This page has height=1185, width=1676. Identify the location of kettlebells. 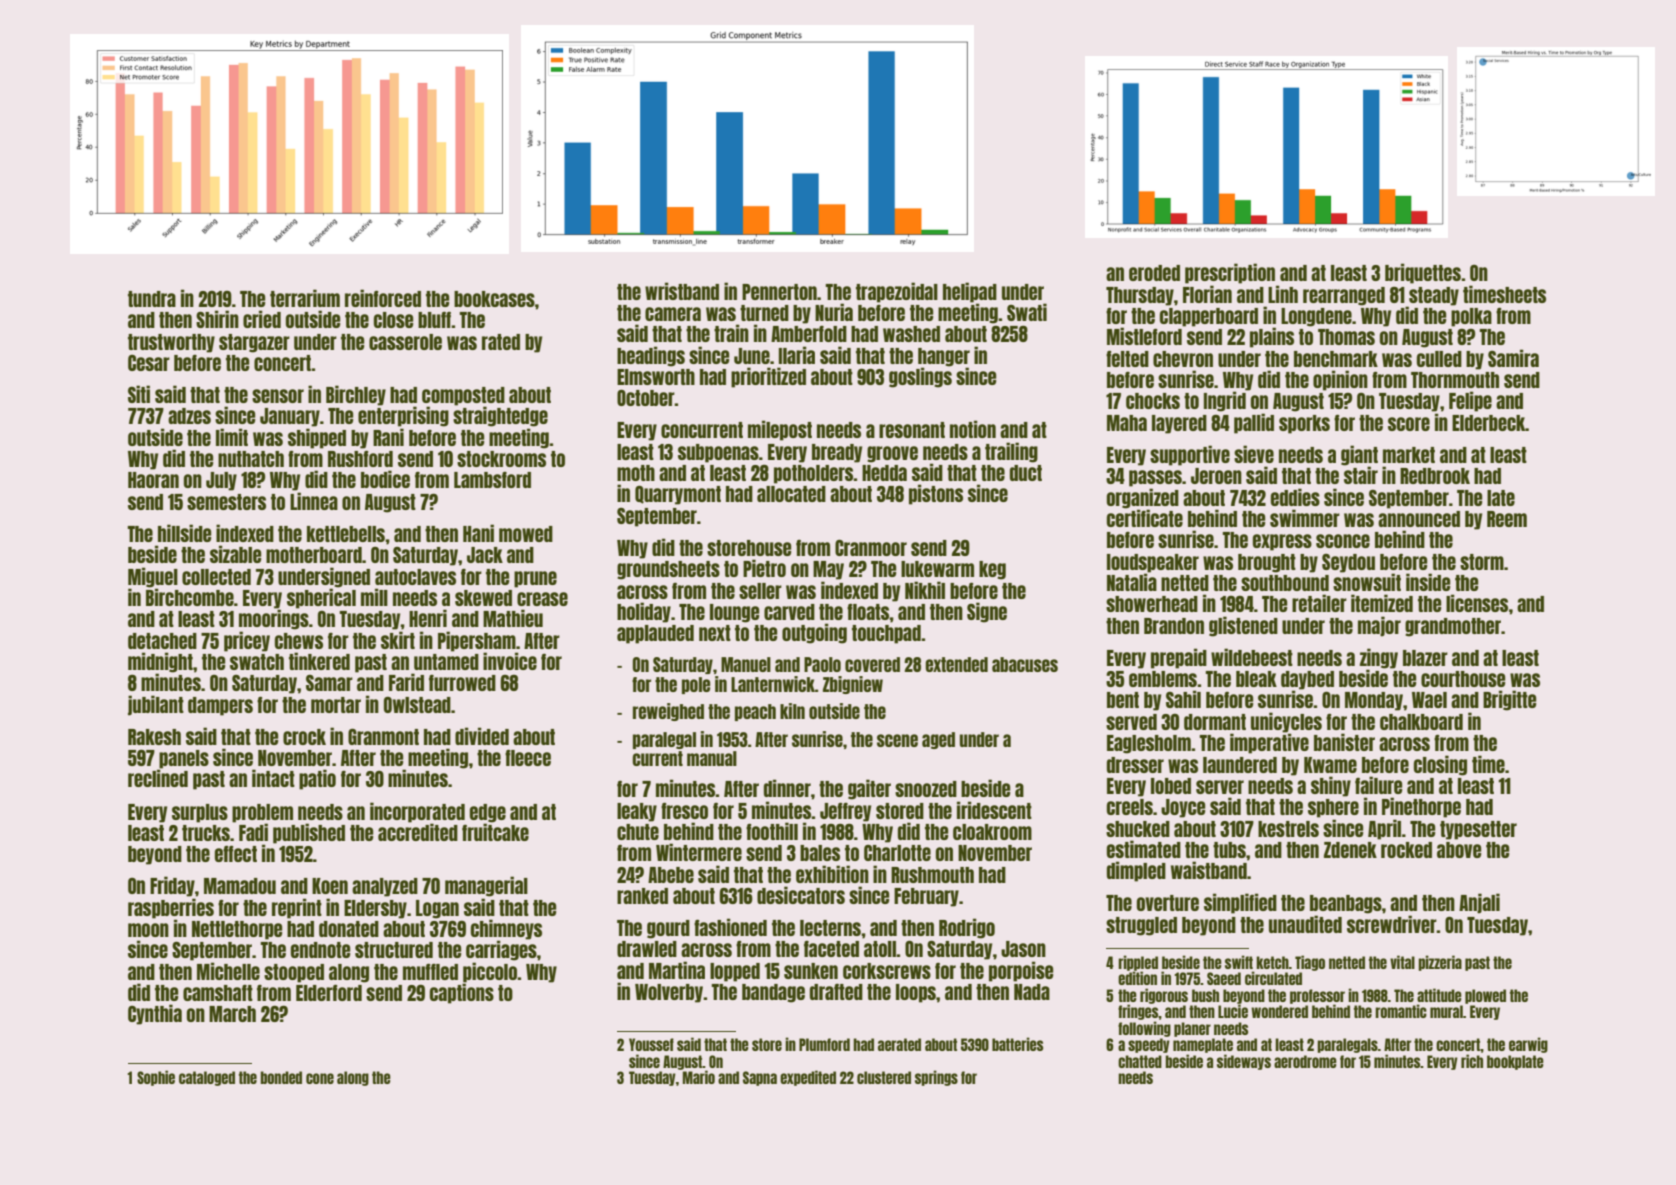
(346, 534).
